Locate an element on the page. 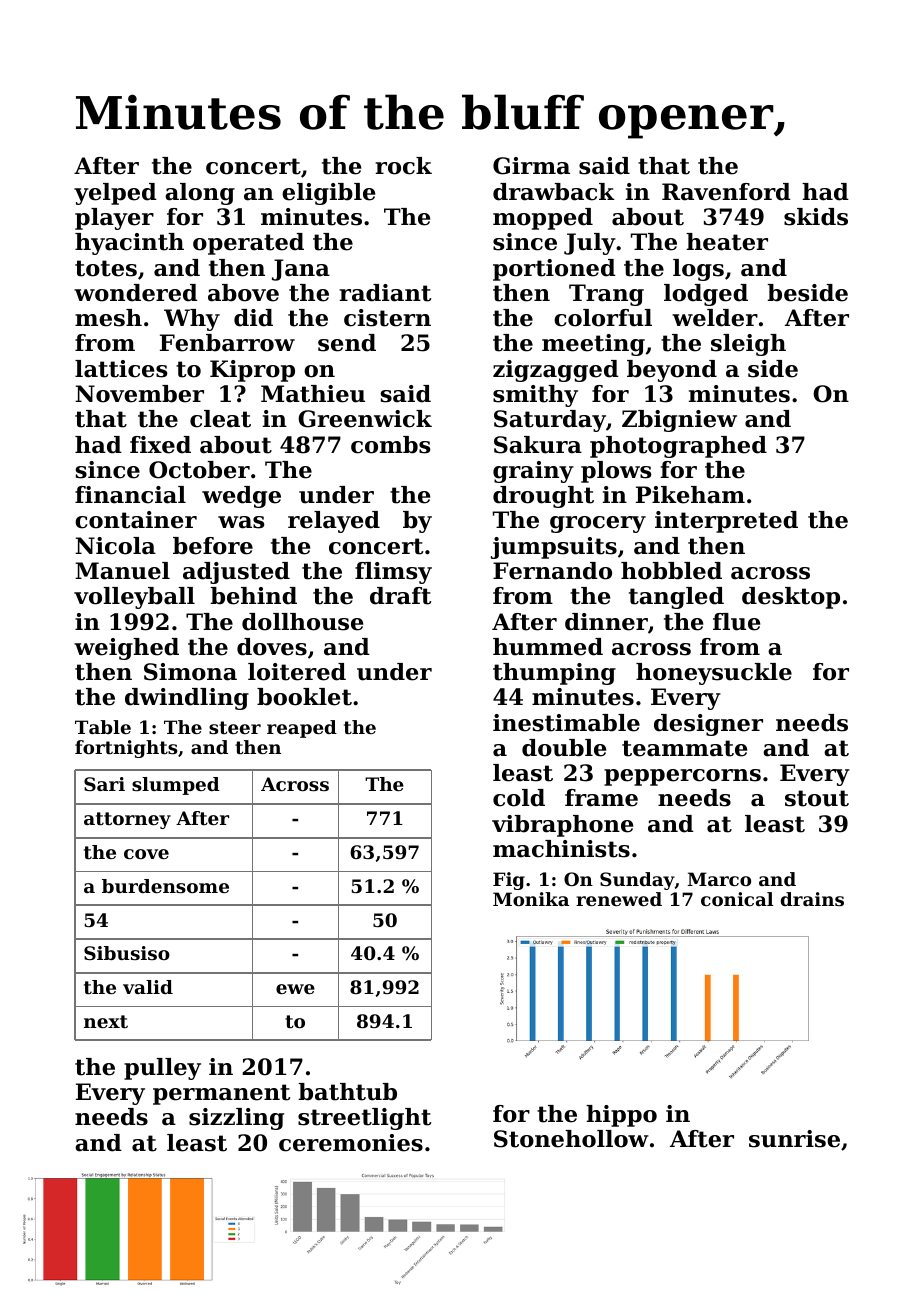 This document has height=1311, width=924. sizzling is located at coordinates (236, 1119).
